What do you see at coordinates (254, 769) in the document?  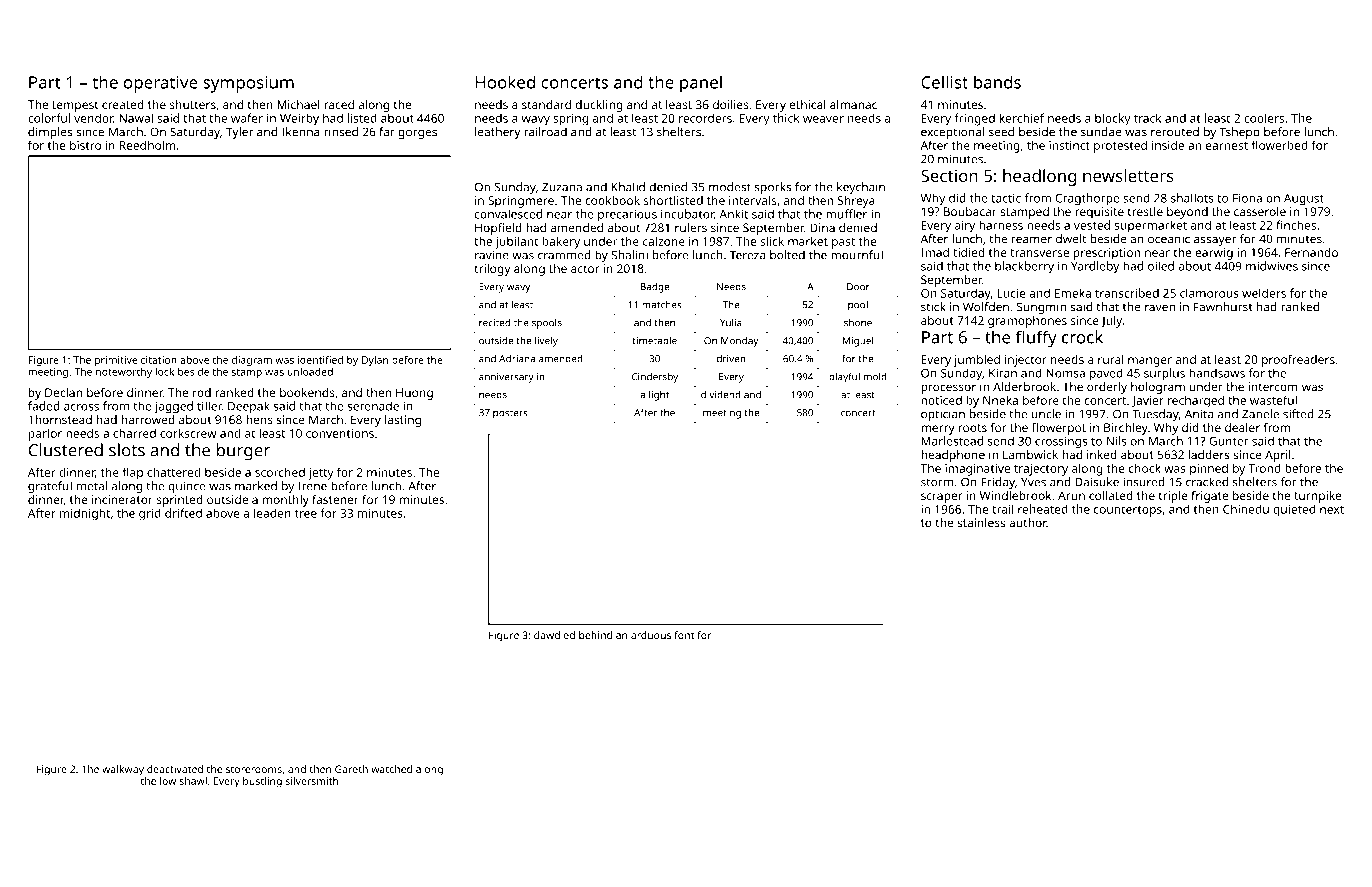 I see `storerooms` at bounding box center [254, 769].
